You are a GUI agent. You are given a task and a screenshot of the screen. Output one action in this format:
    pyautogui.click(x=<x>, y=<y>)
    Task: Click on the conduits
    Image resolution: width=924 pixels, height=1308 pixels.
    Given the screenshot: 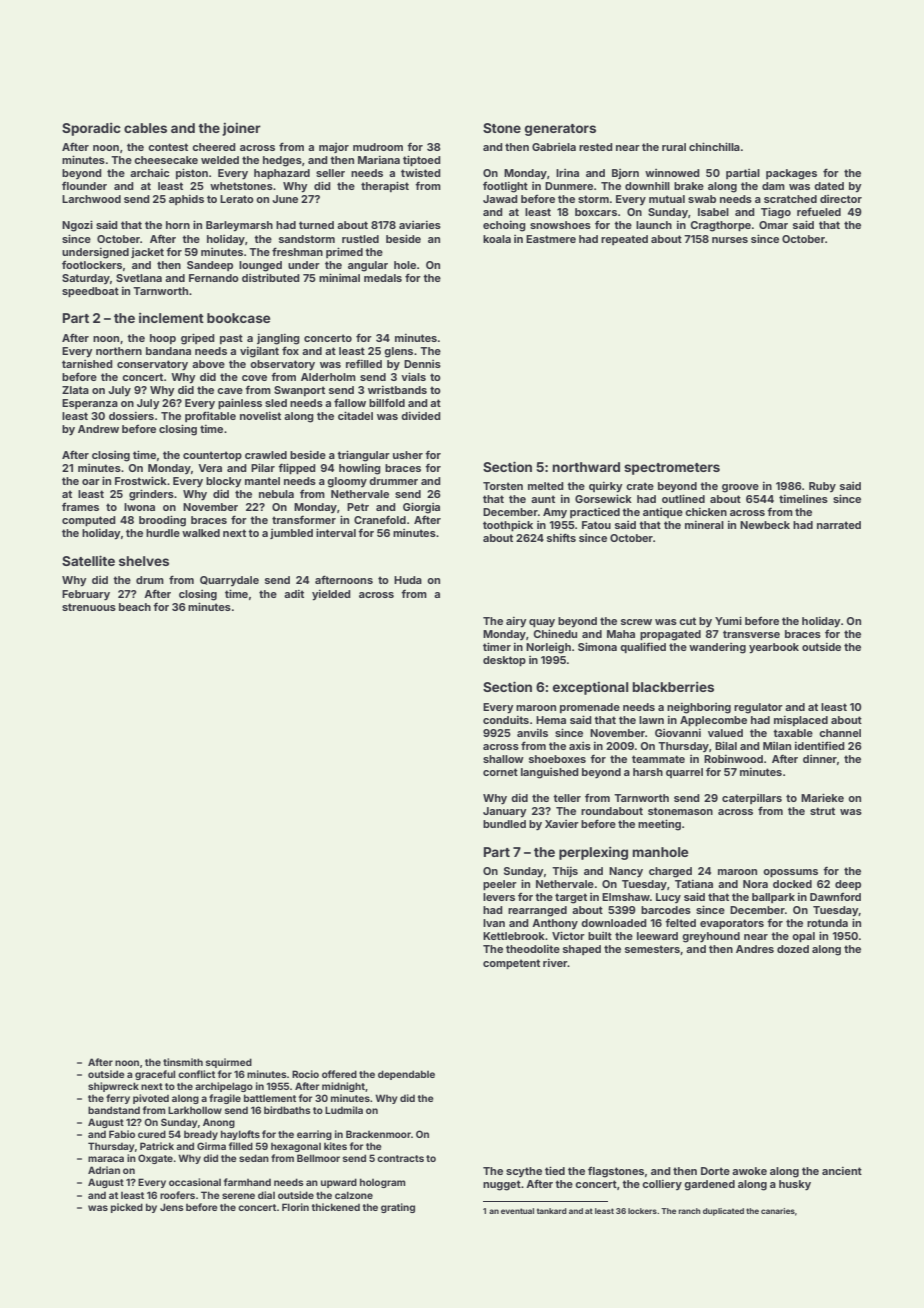 What is the action you would take?
    pyautogui.click(x=506, y=720)
